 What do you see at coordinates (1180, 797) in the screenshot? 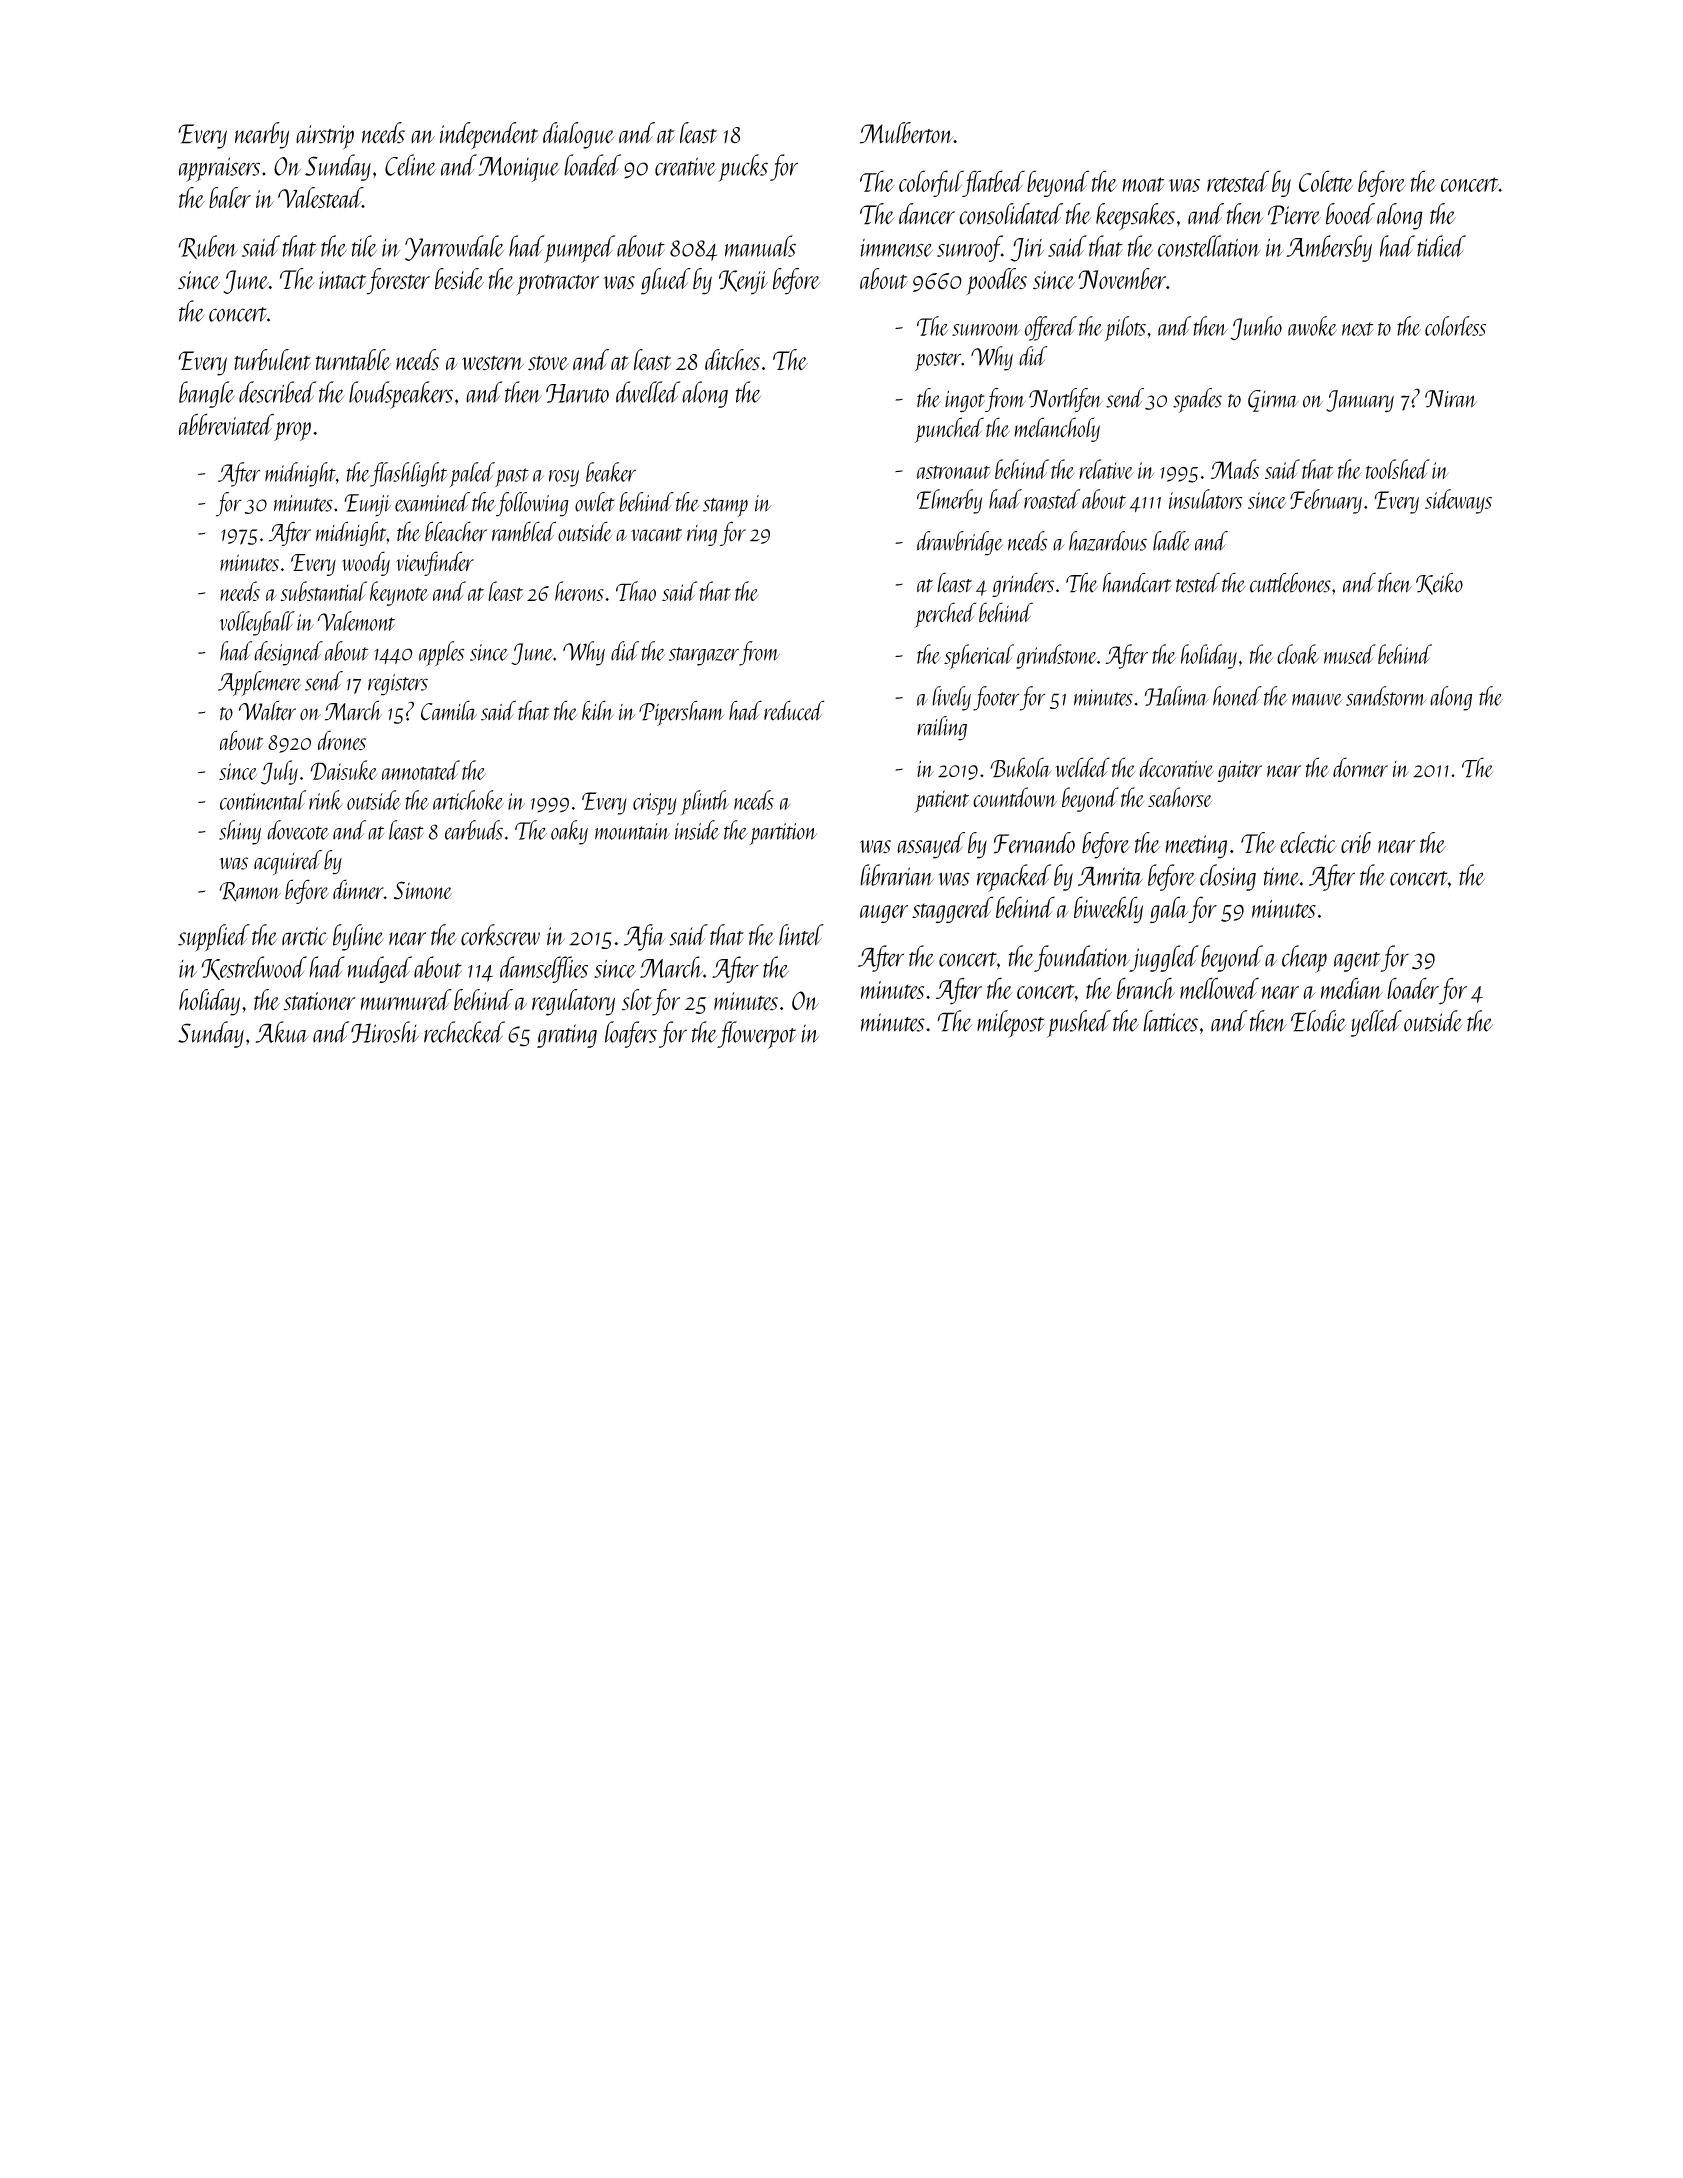
I see `seahorse` at bounding box center [1180, 797].
